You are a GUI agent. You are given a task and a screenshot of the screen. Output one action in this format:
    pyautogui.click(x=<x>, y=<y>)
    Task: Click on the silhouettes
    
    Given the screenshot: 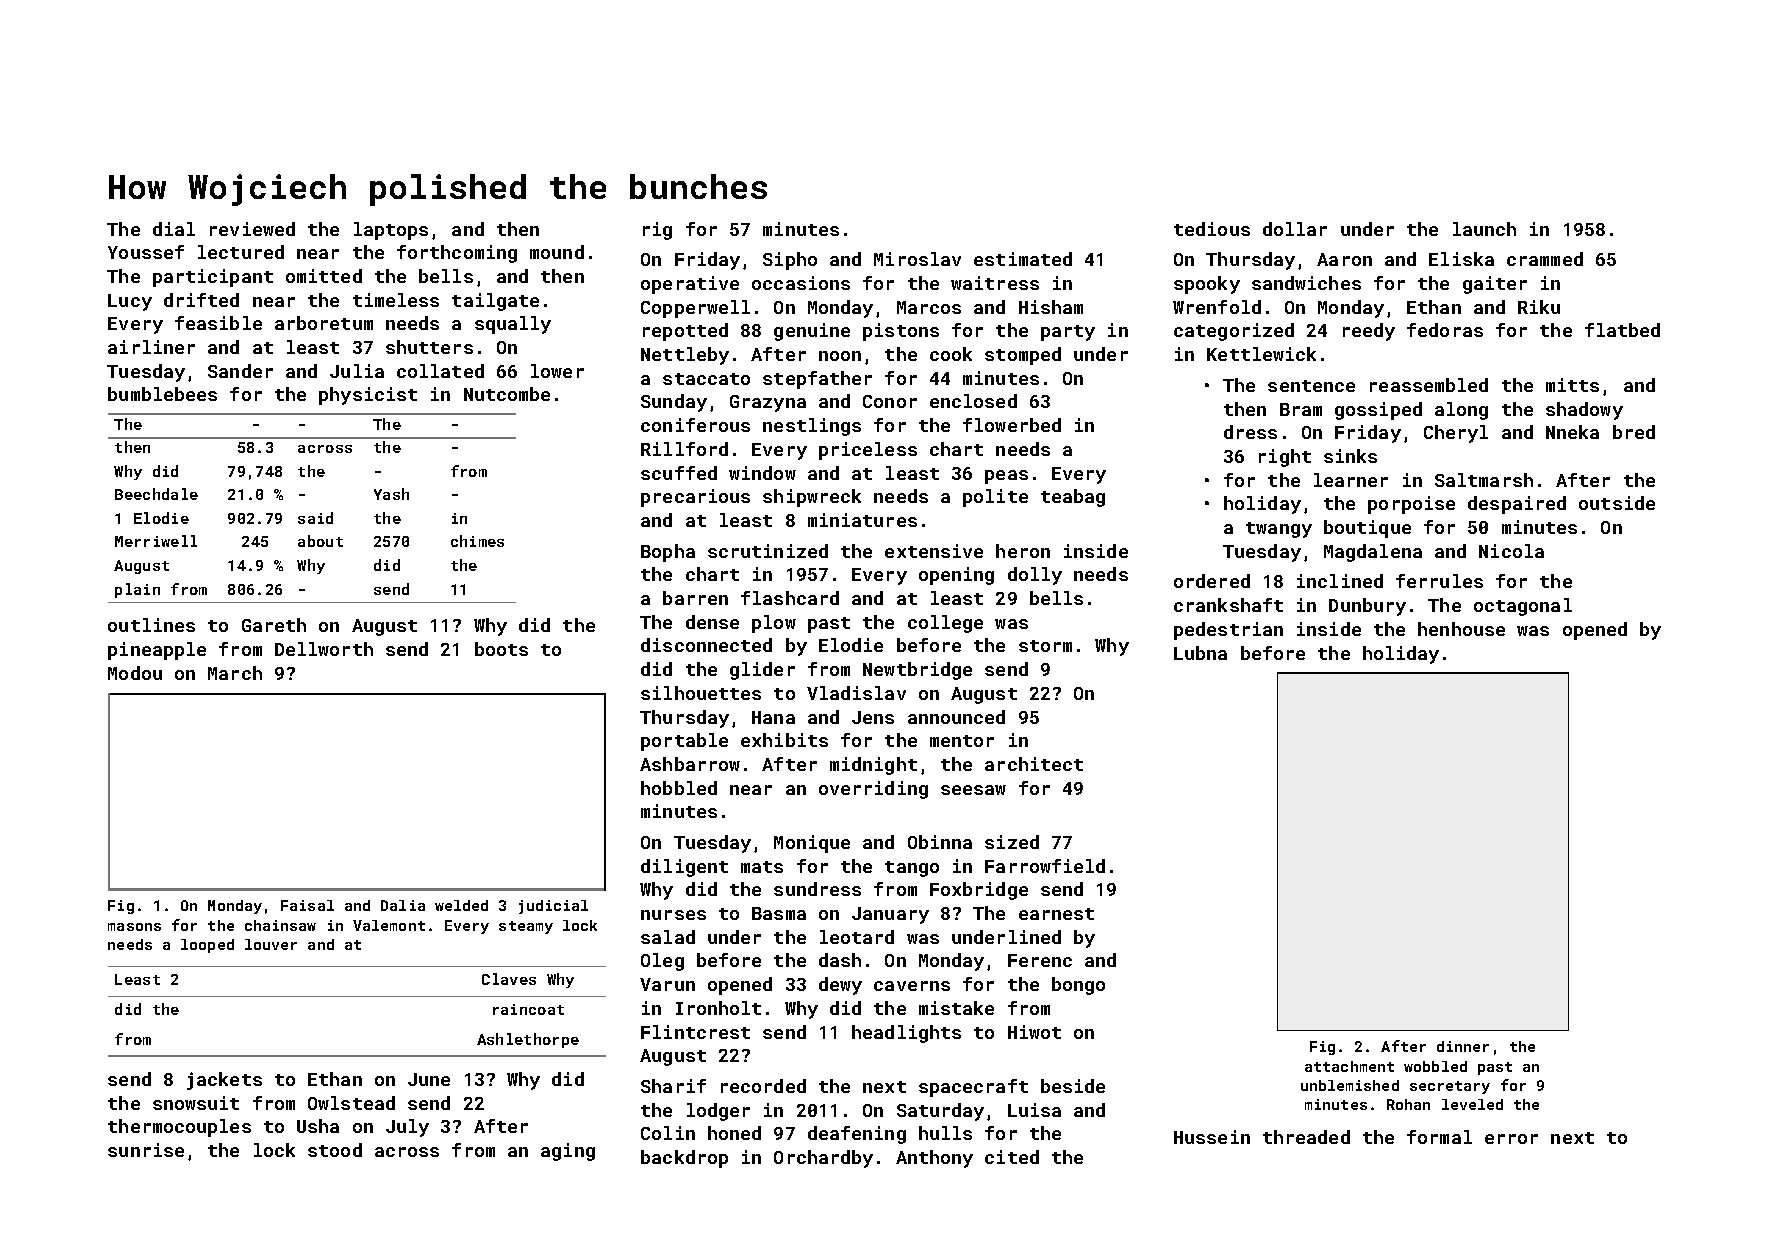 What is the action you would take?
    pyautogui.click(x=701, y=693)
